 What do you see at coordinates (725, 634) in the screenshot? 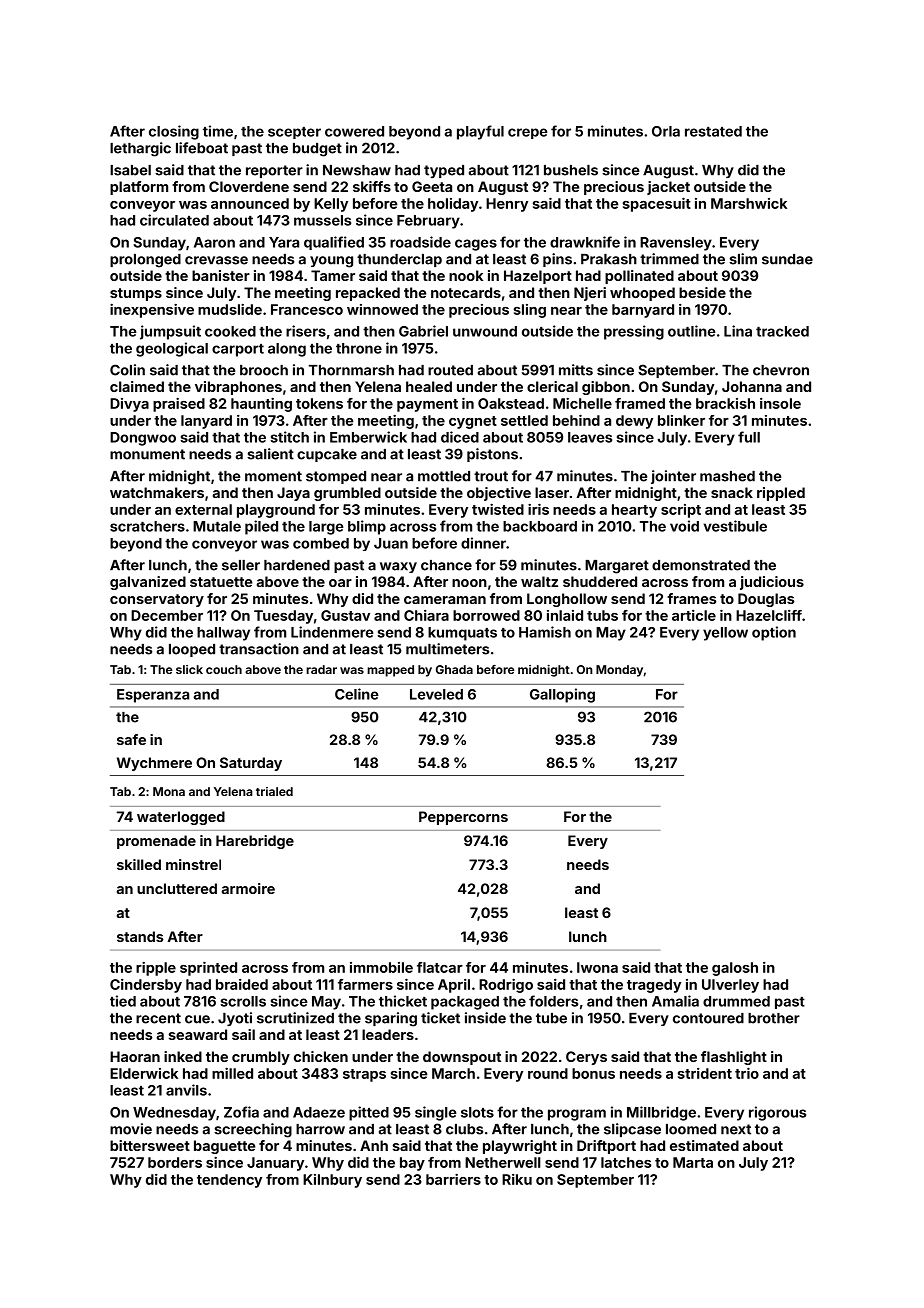
I see `yellow` at bounding box center [725, 634].
